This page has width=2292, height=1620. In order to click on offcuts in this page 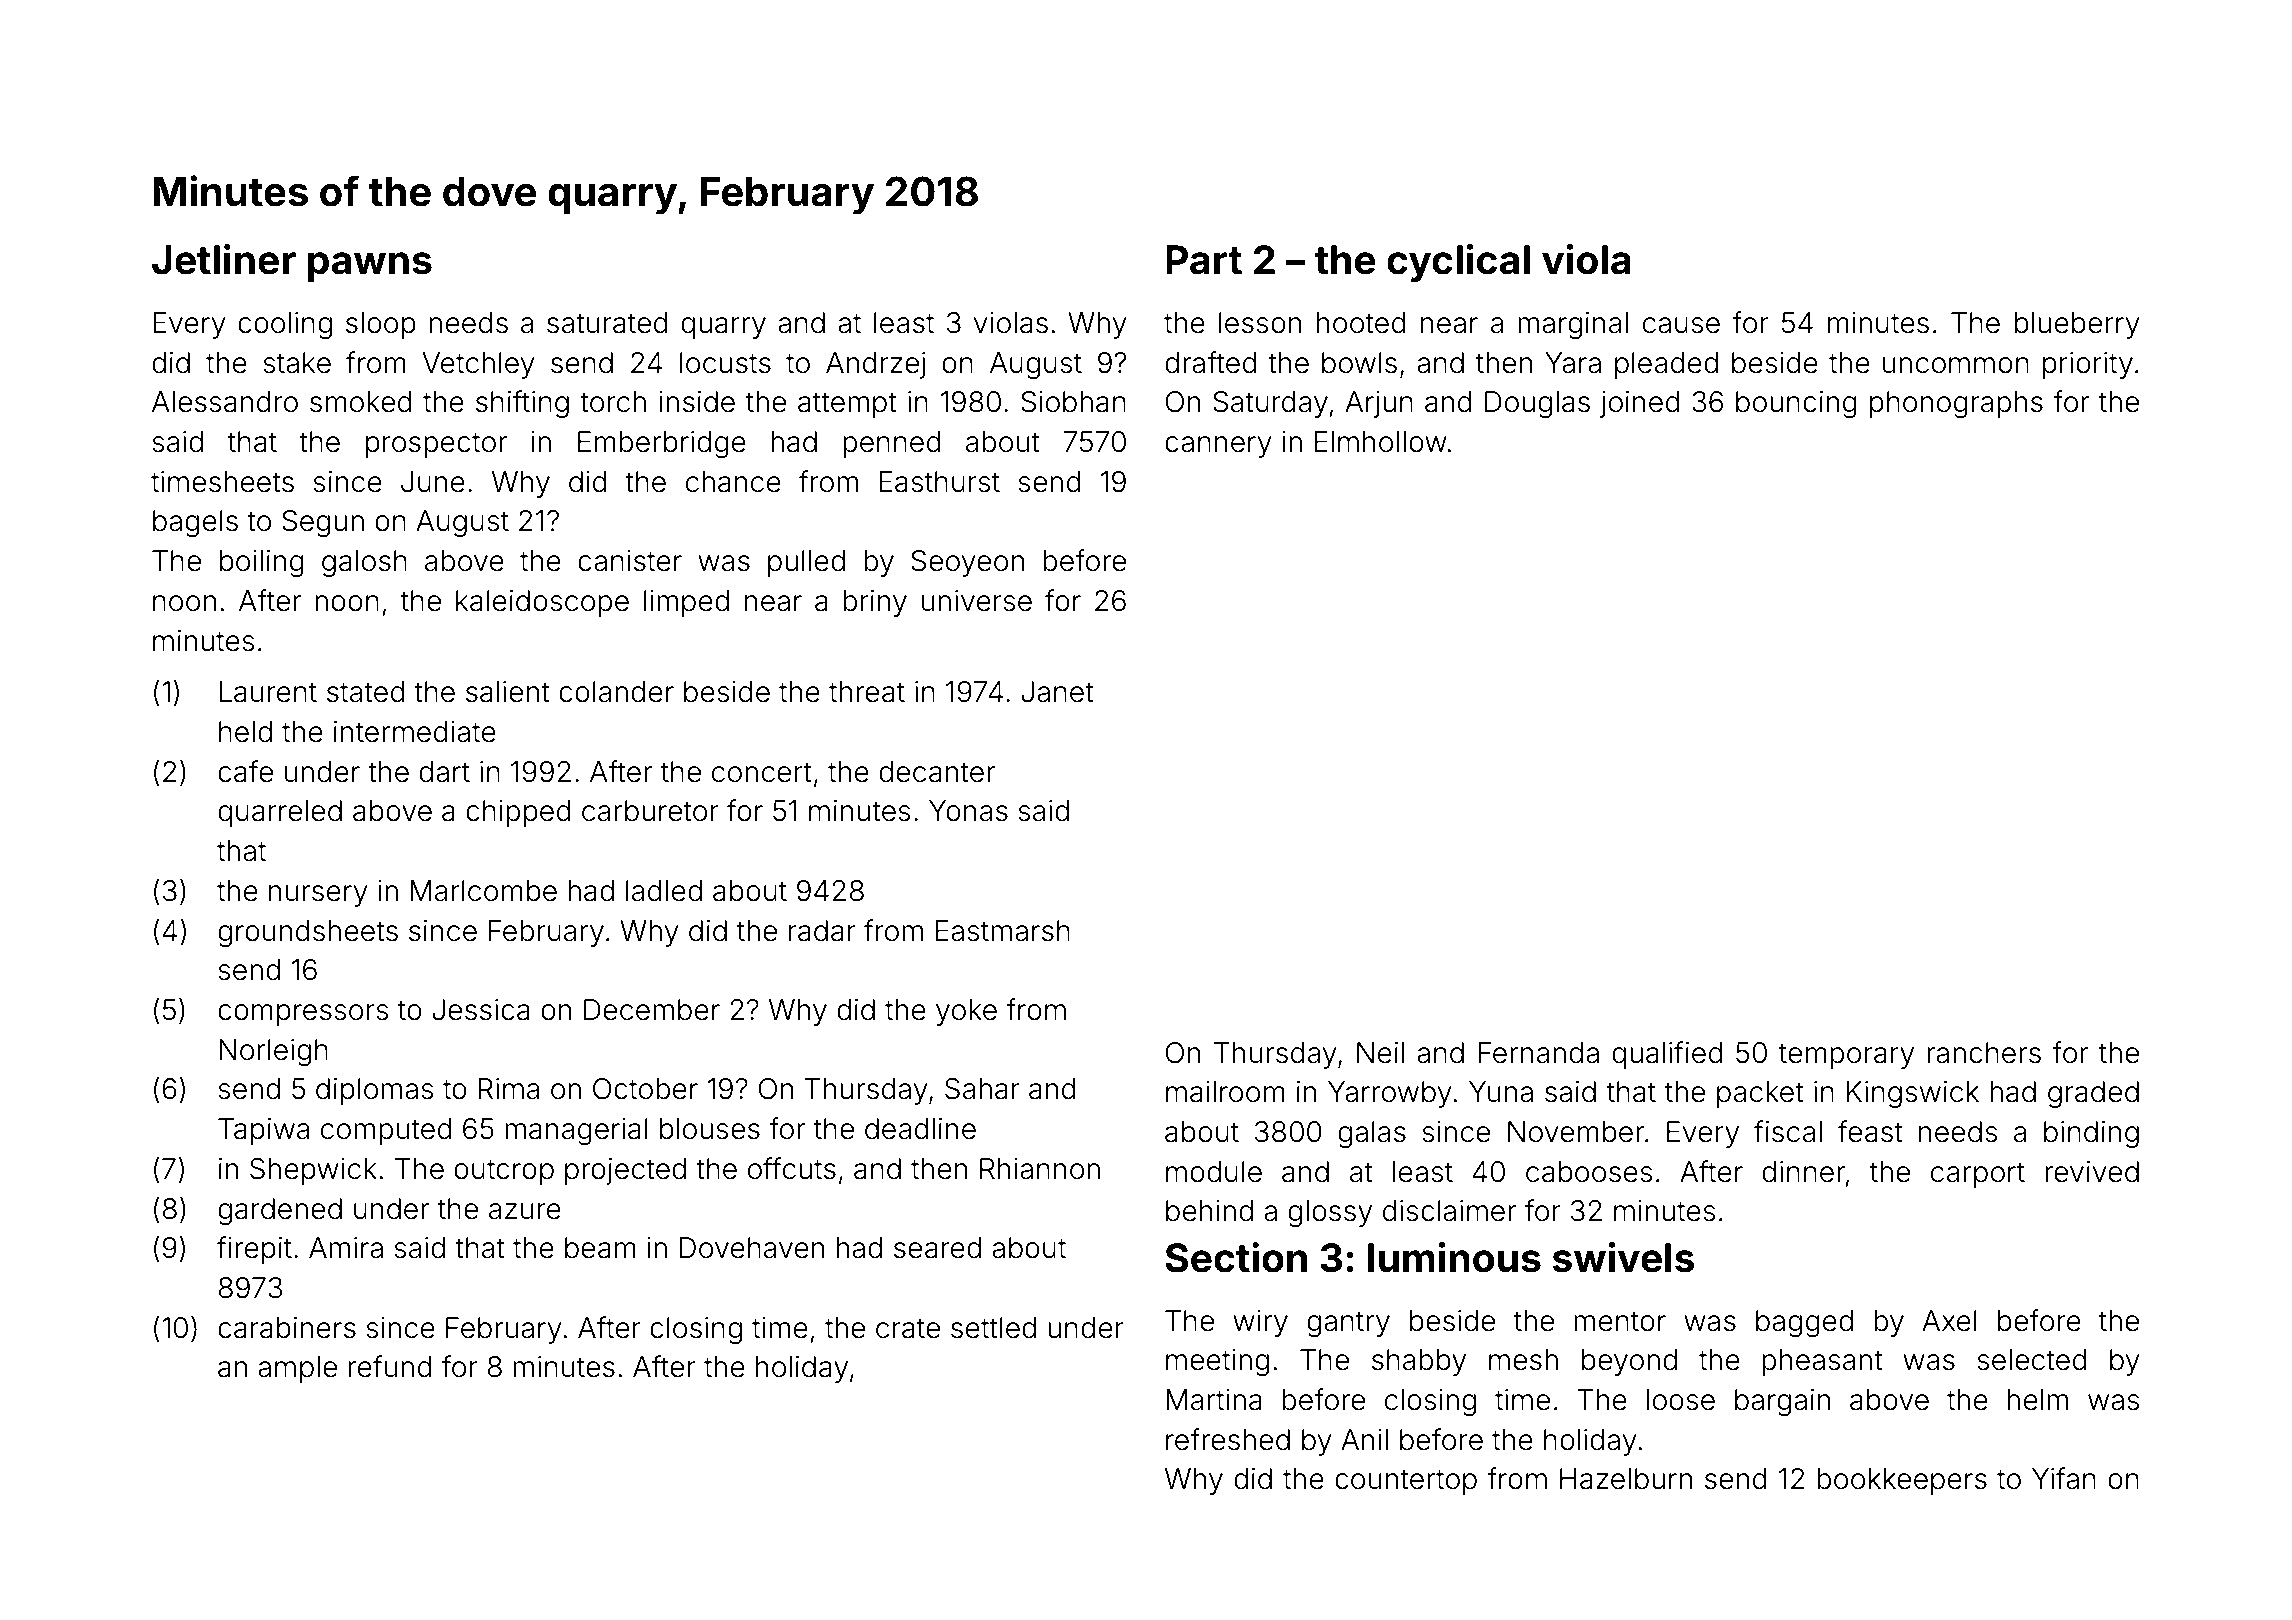, I will do `click(792, 1168)`.
